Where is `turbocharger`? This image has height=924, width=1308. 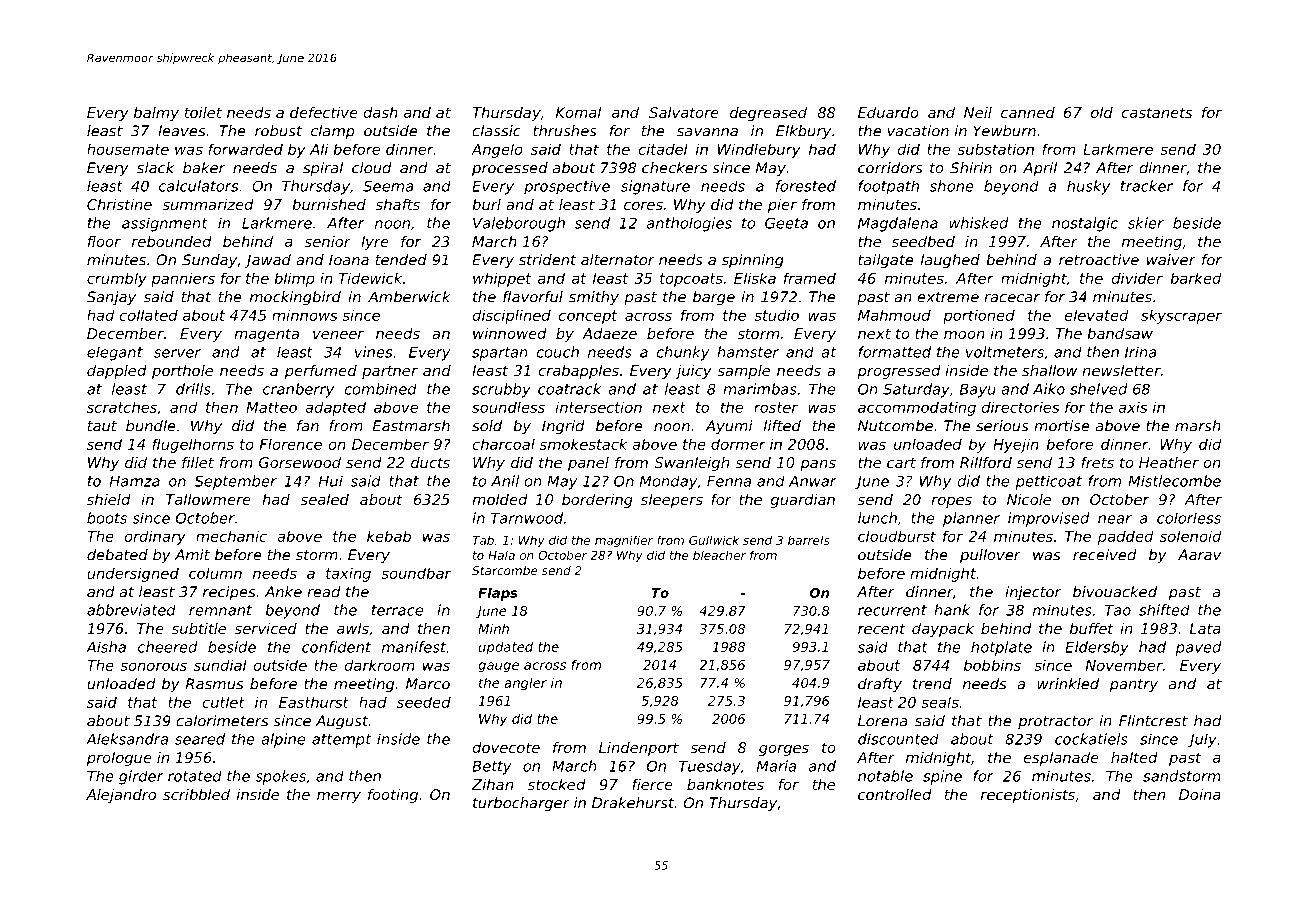
turbocharger is located at coordinates (521, 804).
